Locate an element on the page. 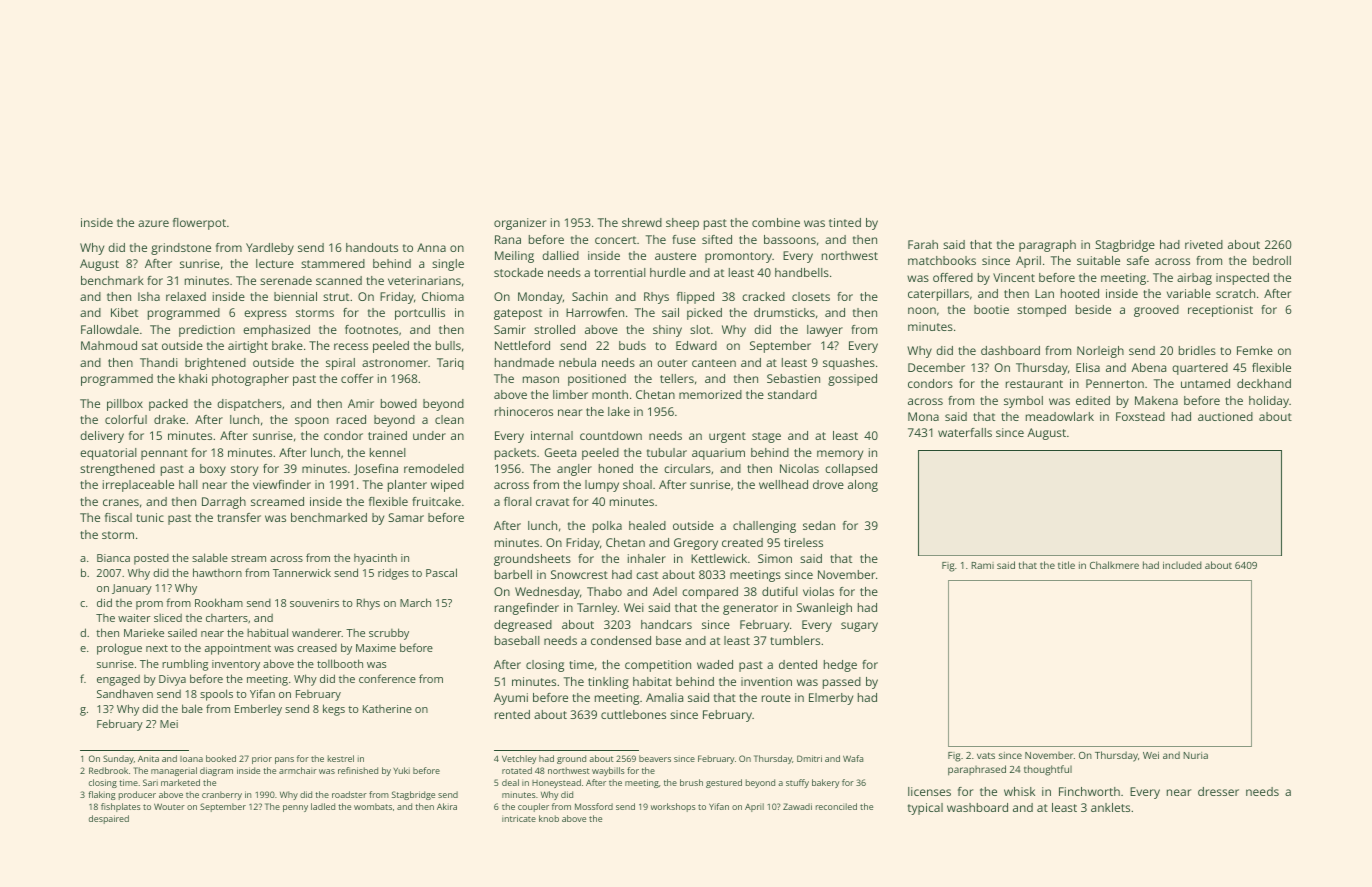 The width and height of the image is (1372, 887). shoal is located at coordinates (637, 484).
